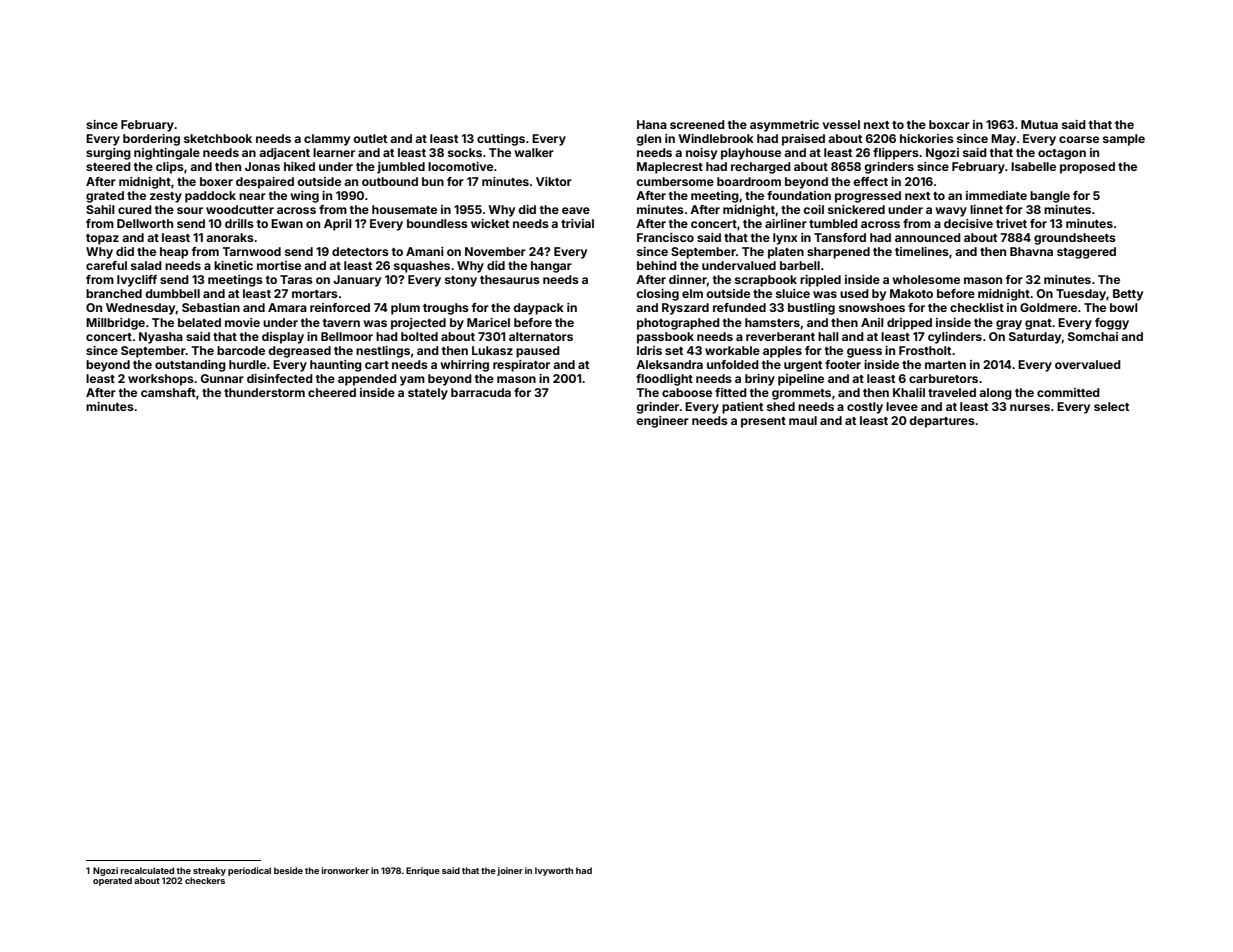  What do you see at coordinates (112, 881) in the document?
I see `operated` at bounding box center [112, 881].
